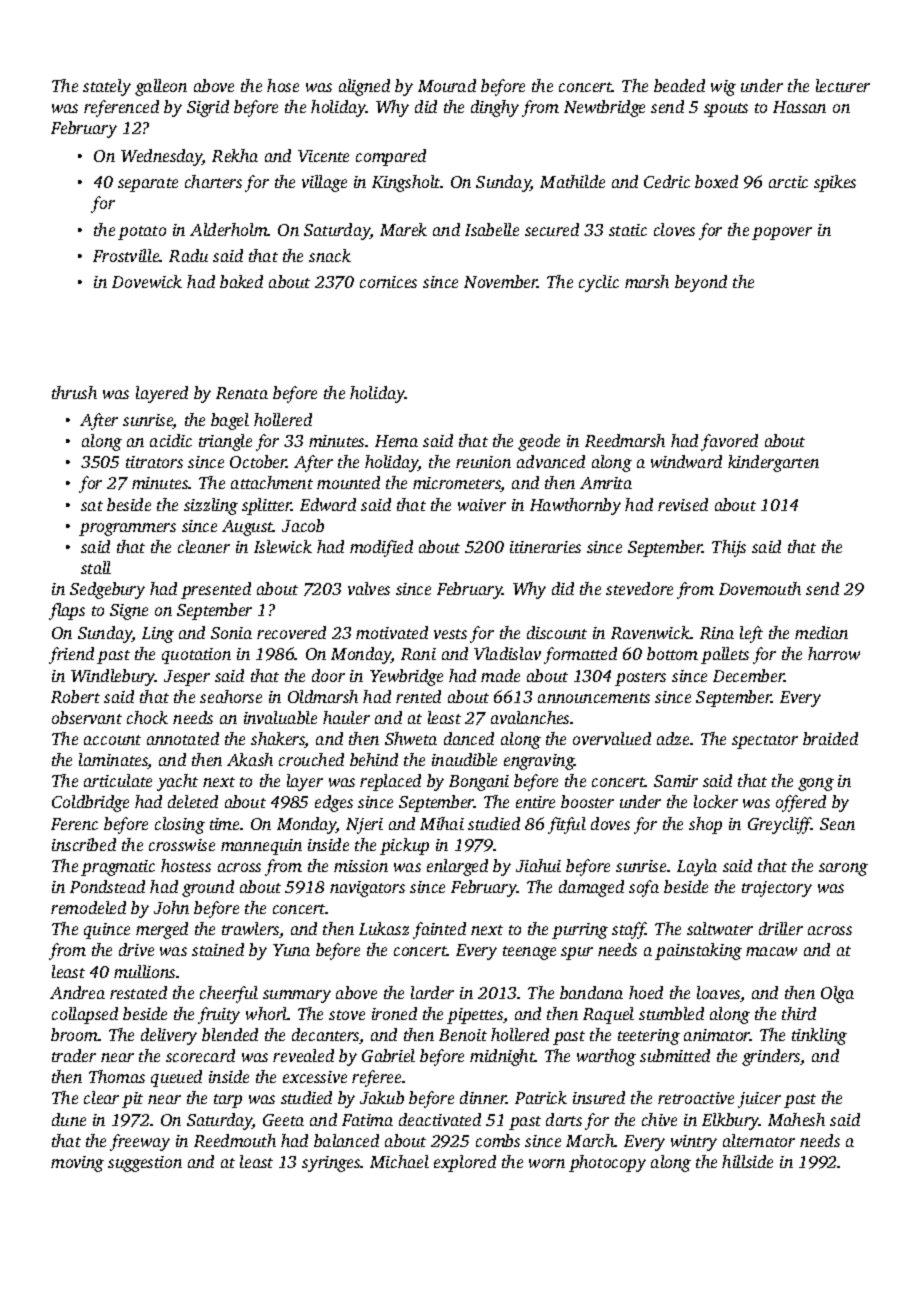  What do you see at coordinates (129, 612) in the screenshot?
I see `Signe` at bounding box center [129, 612].
